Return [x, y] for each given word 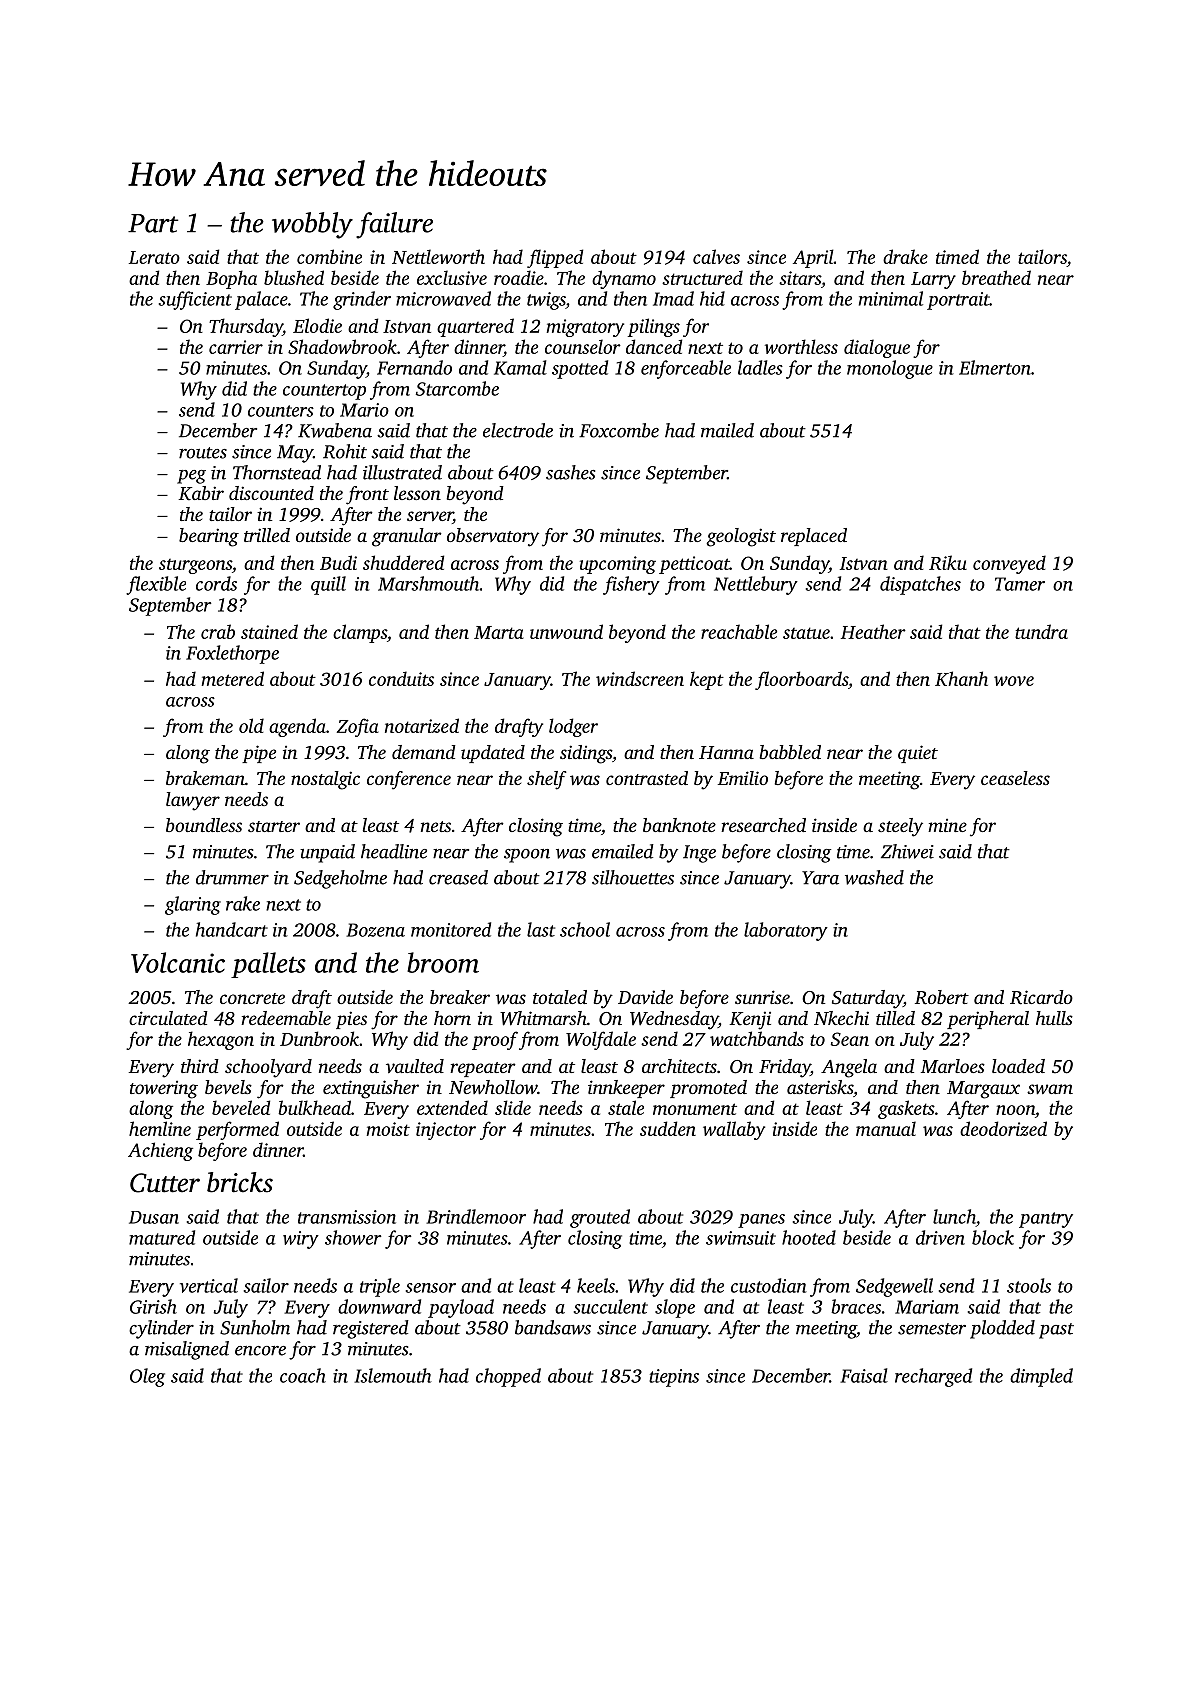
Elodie [317, 325]
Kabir [201, 493]
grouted [600, 1218]
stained [269, 631]
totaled [560, 997]
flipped [555, 258]
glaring [193, 905]
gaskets [906, 1109]
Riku [948, 562]
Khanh [961, 678]
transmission [347, 1217]
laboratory [786, 931]
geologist [741, 537]
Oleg [147, 1377]
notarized [422, 725]
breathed [996, 277]
